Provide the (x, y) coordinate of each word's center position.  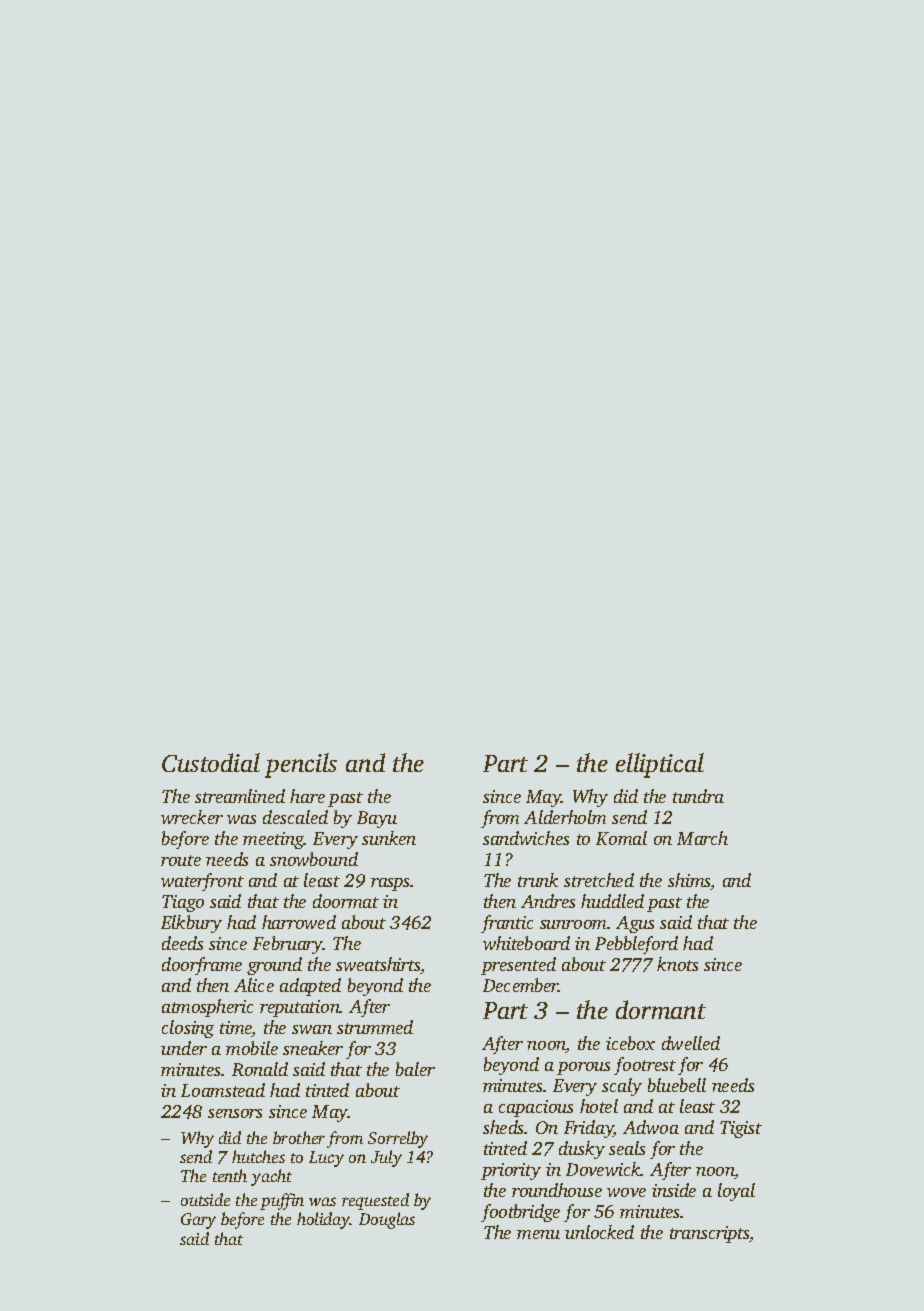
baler (415, 1069)
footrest (645, 1066)
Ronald (260, 1069)
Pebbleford (636, 945)
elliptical (660, 765)
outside (205, 1199)
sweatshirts (378, 965)
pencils (301, 765)
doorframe (202, 966)
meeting (273, 840)
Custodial (211, 762)
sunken (389, 838)
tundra (698, 796)
